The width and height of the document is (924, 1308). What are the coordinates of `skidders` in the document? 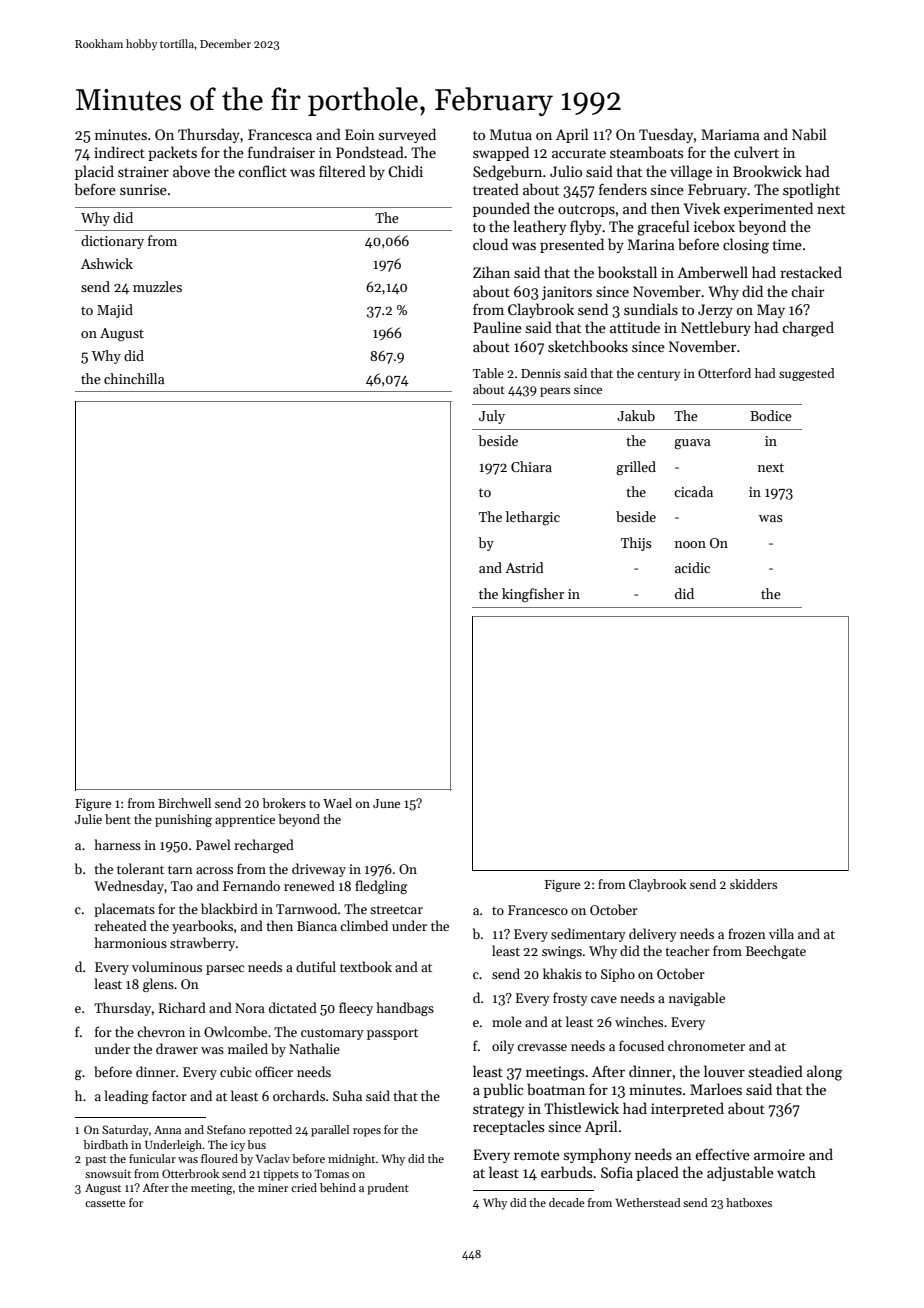 It's located at (753, 884).
